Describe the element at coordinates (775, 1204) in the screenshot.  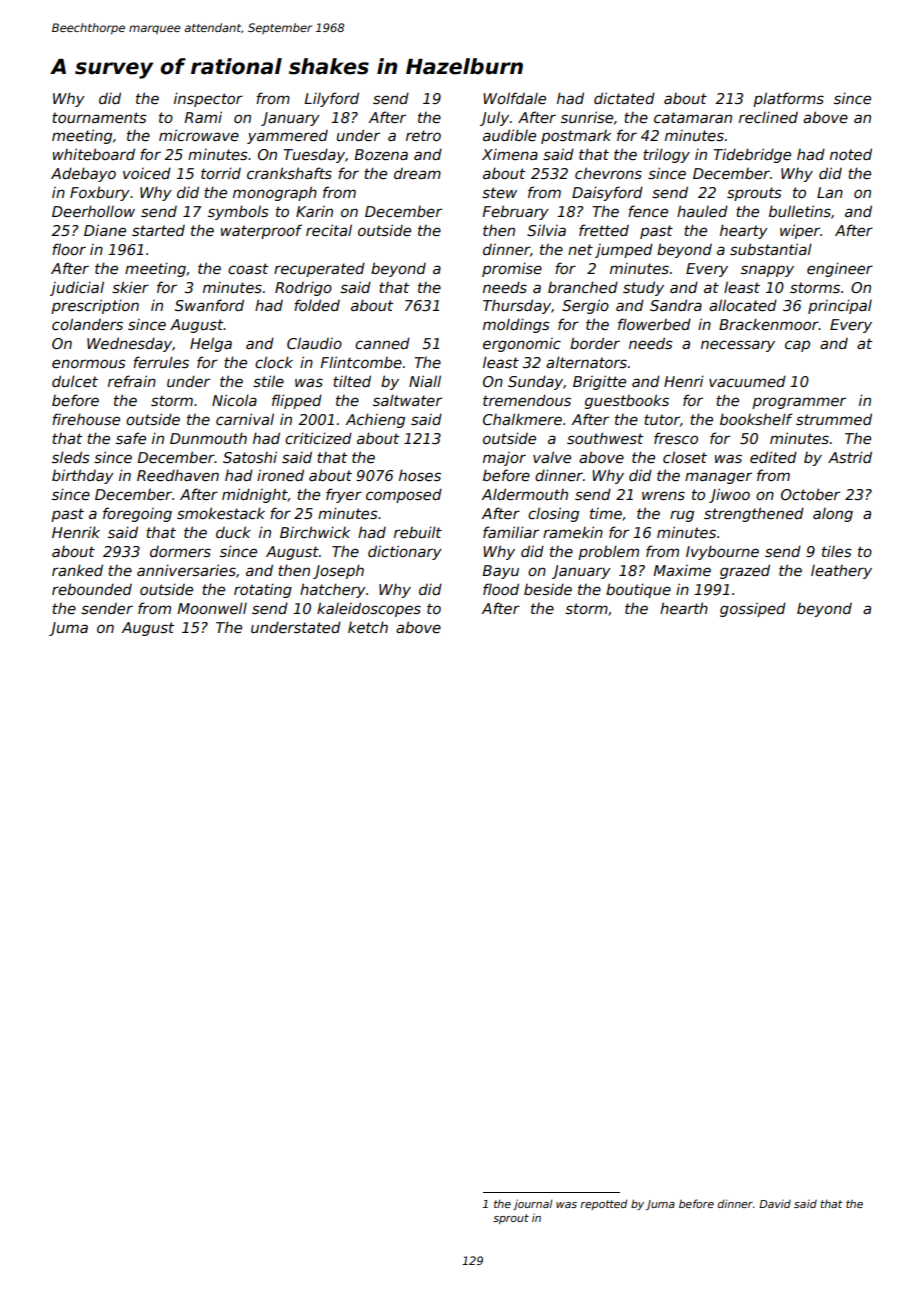
I see `David` at that location.
